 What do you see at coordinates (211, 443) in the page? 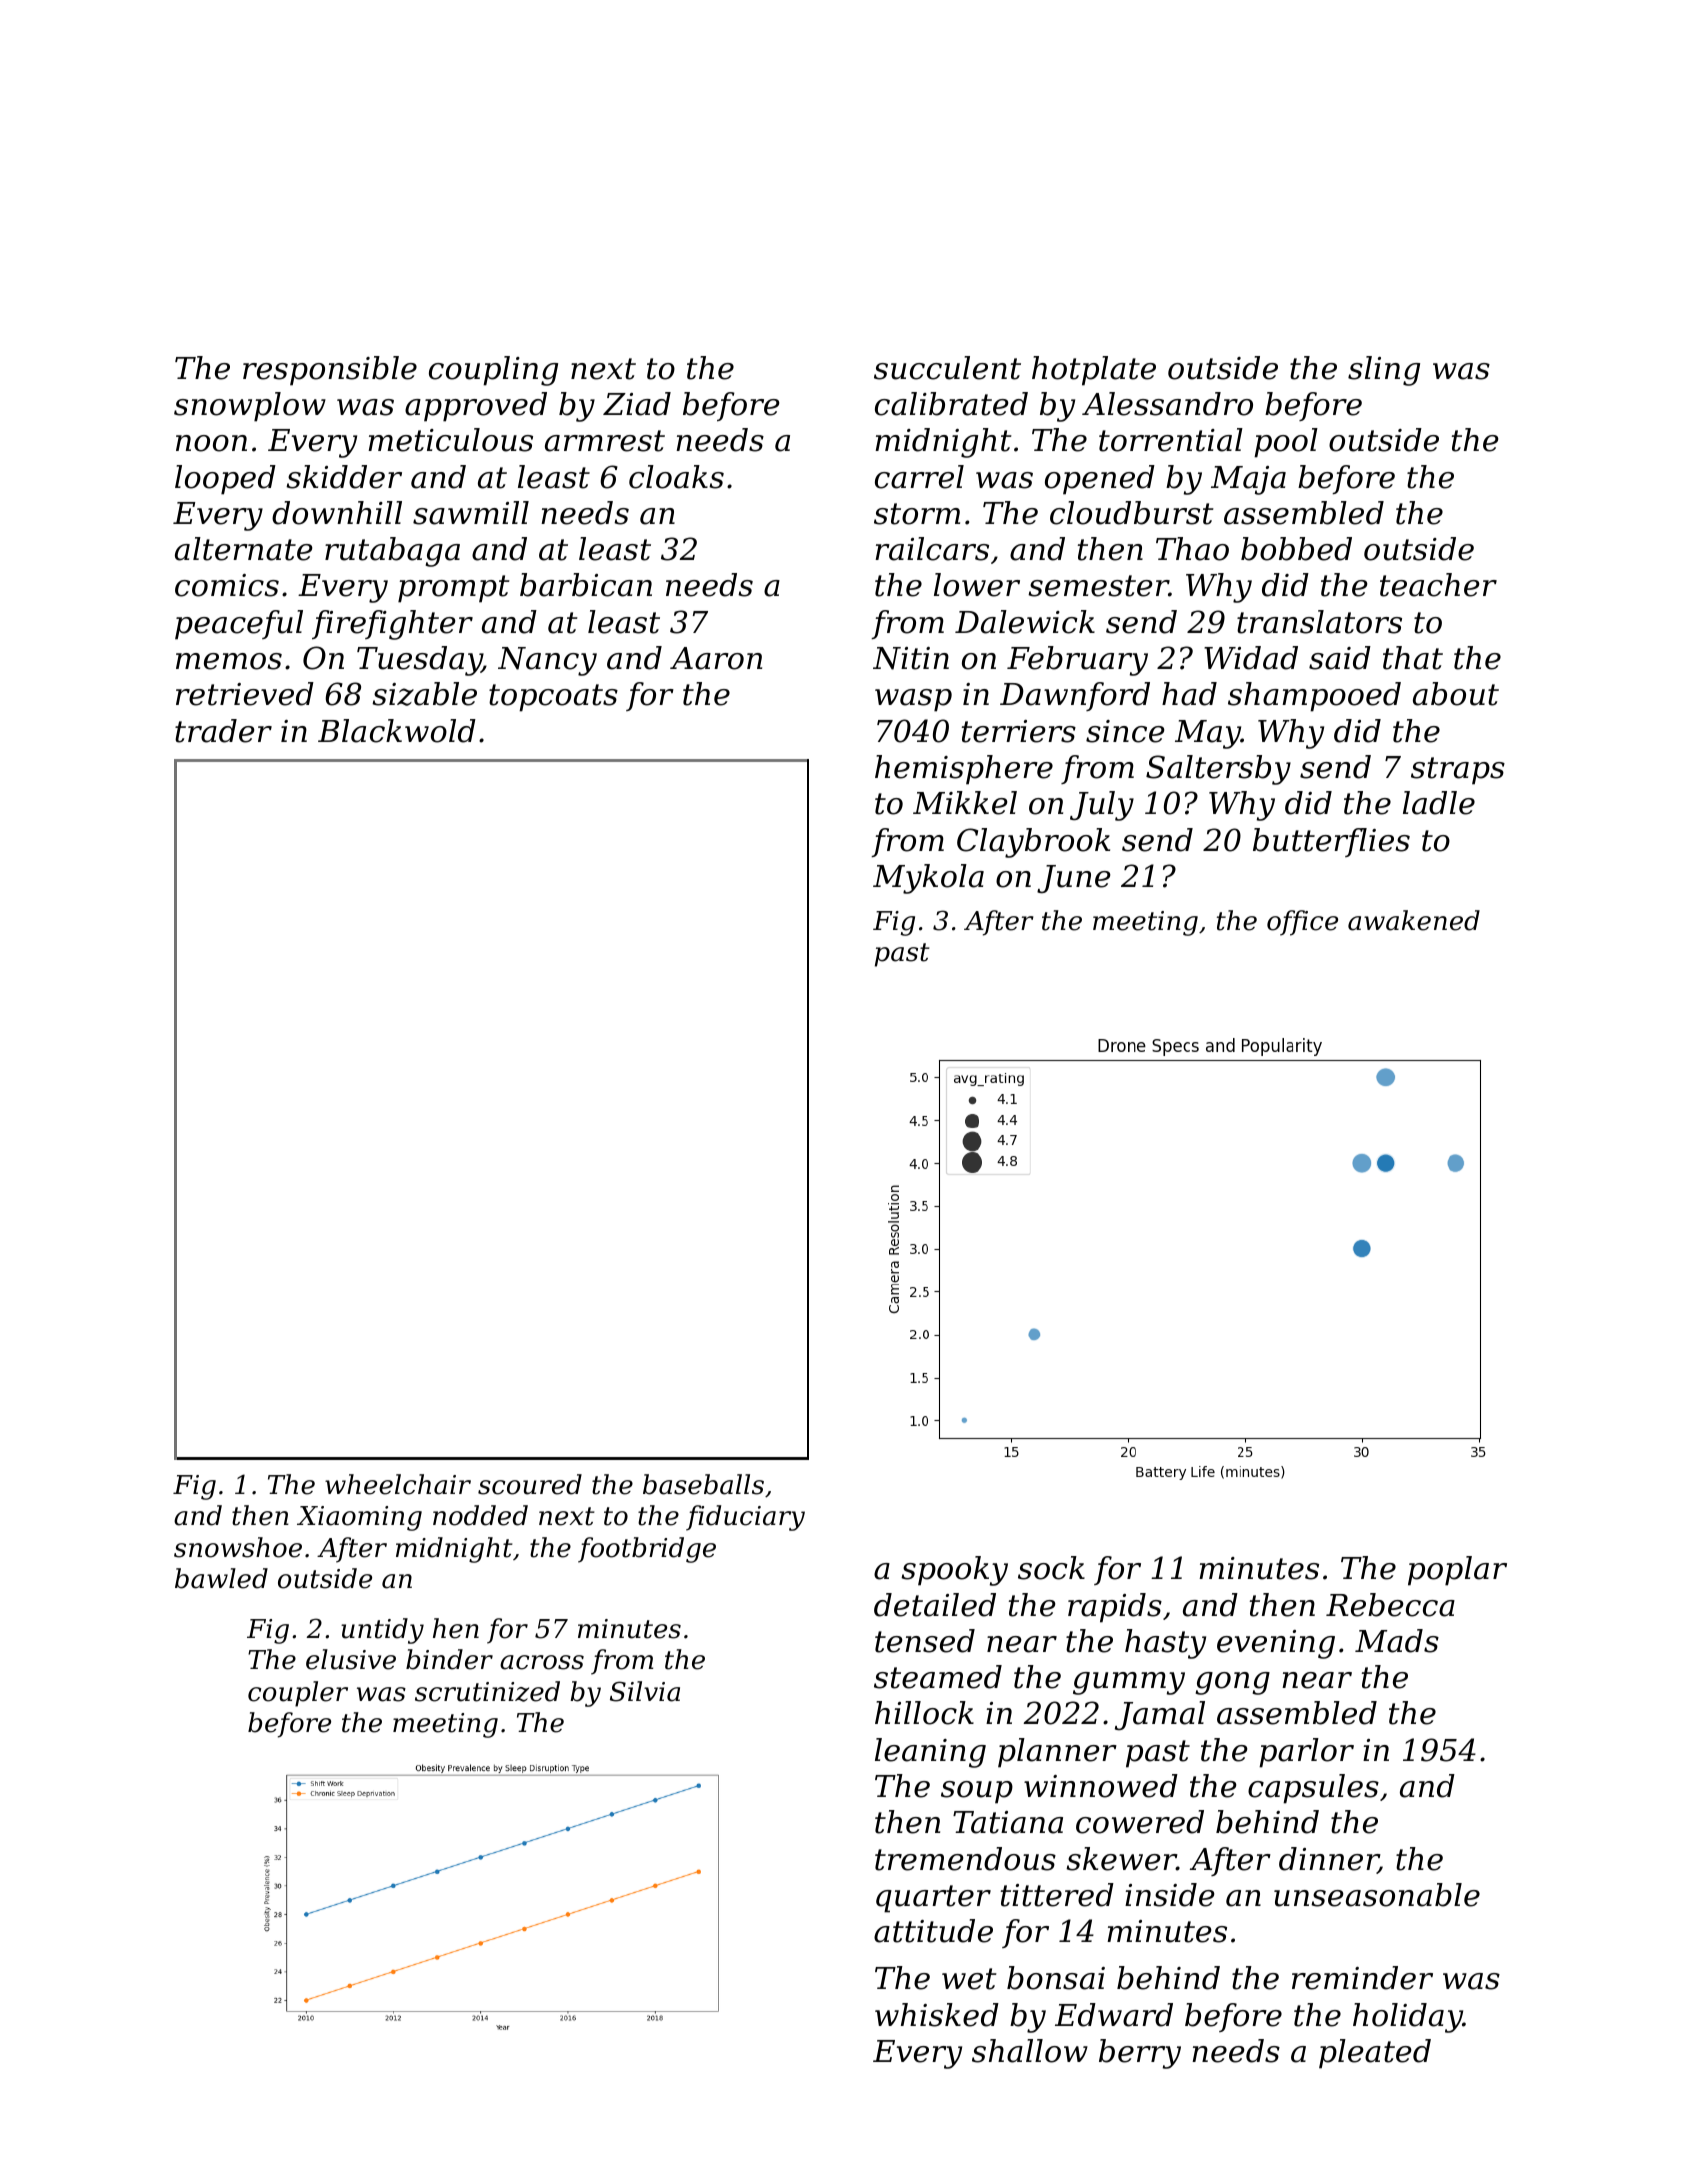
I see `noon` at bounding box center [211, 443].
